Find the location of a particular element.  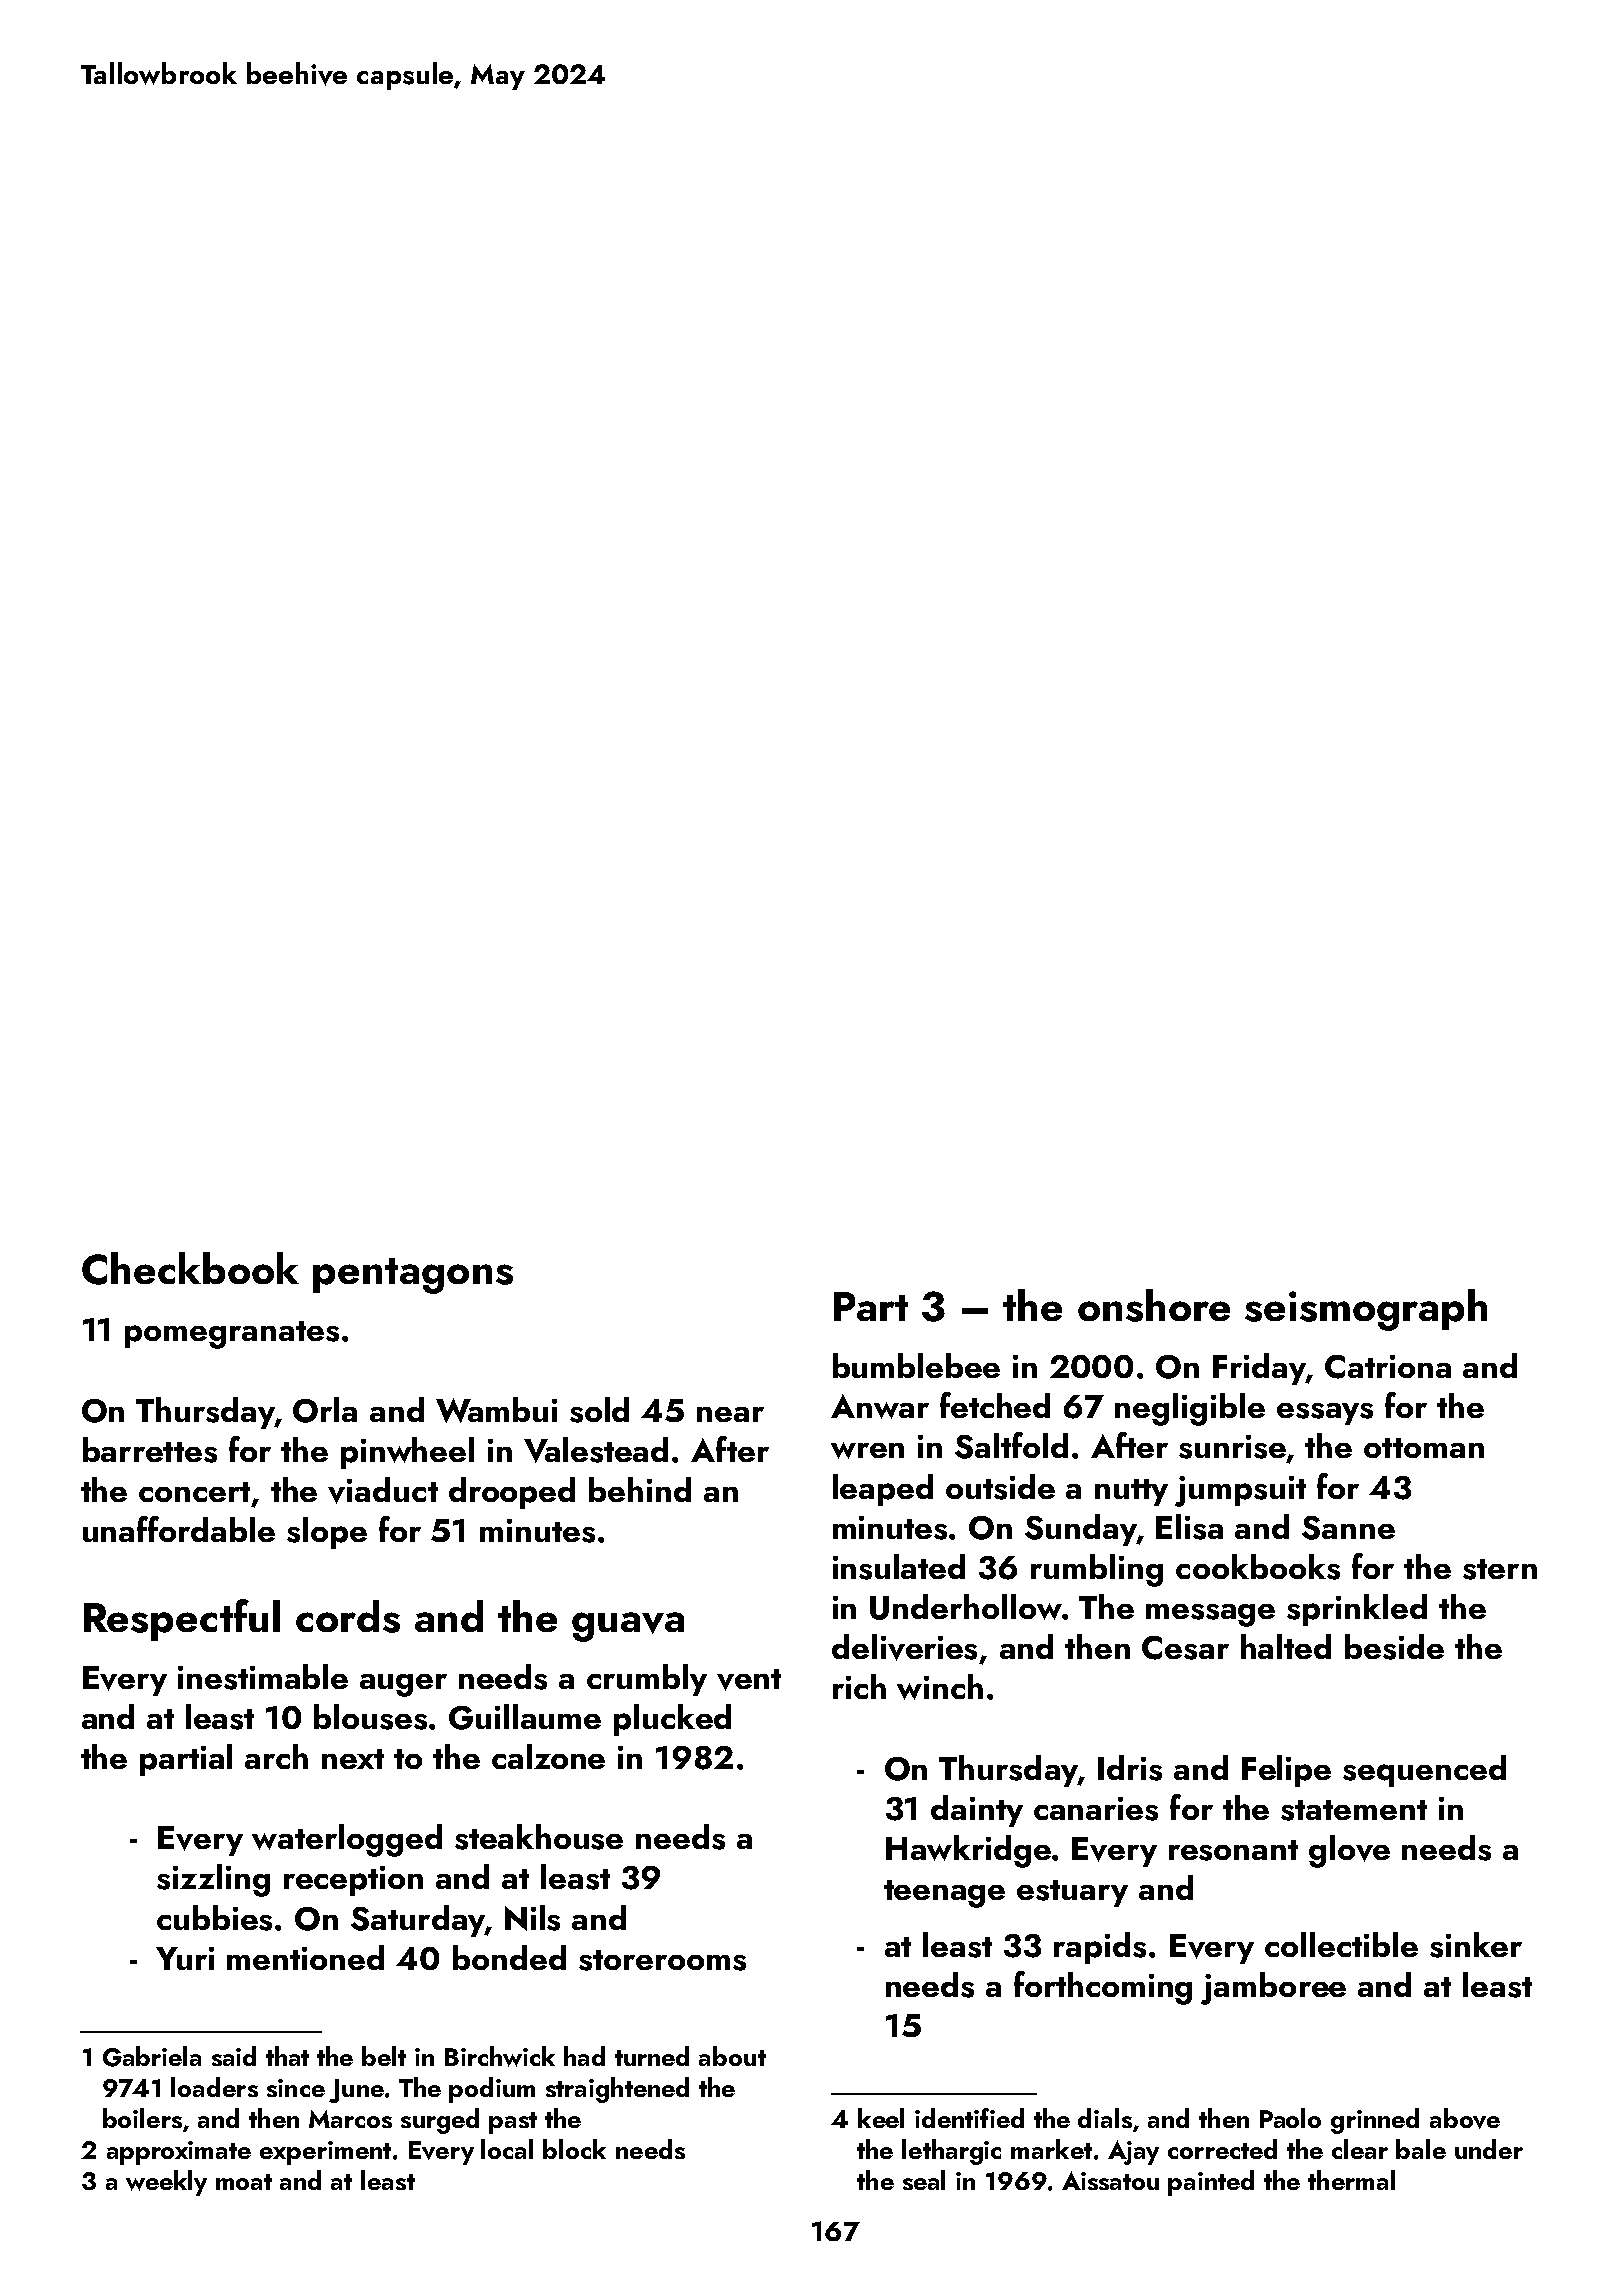

loaders is located at coordinates (214, 2087).
